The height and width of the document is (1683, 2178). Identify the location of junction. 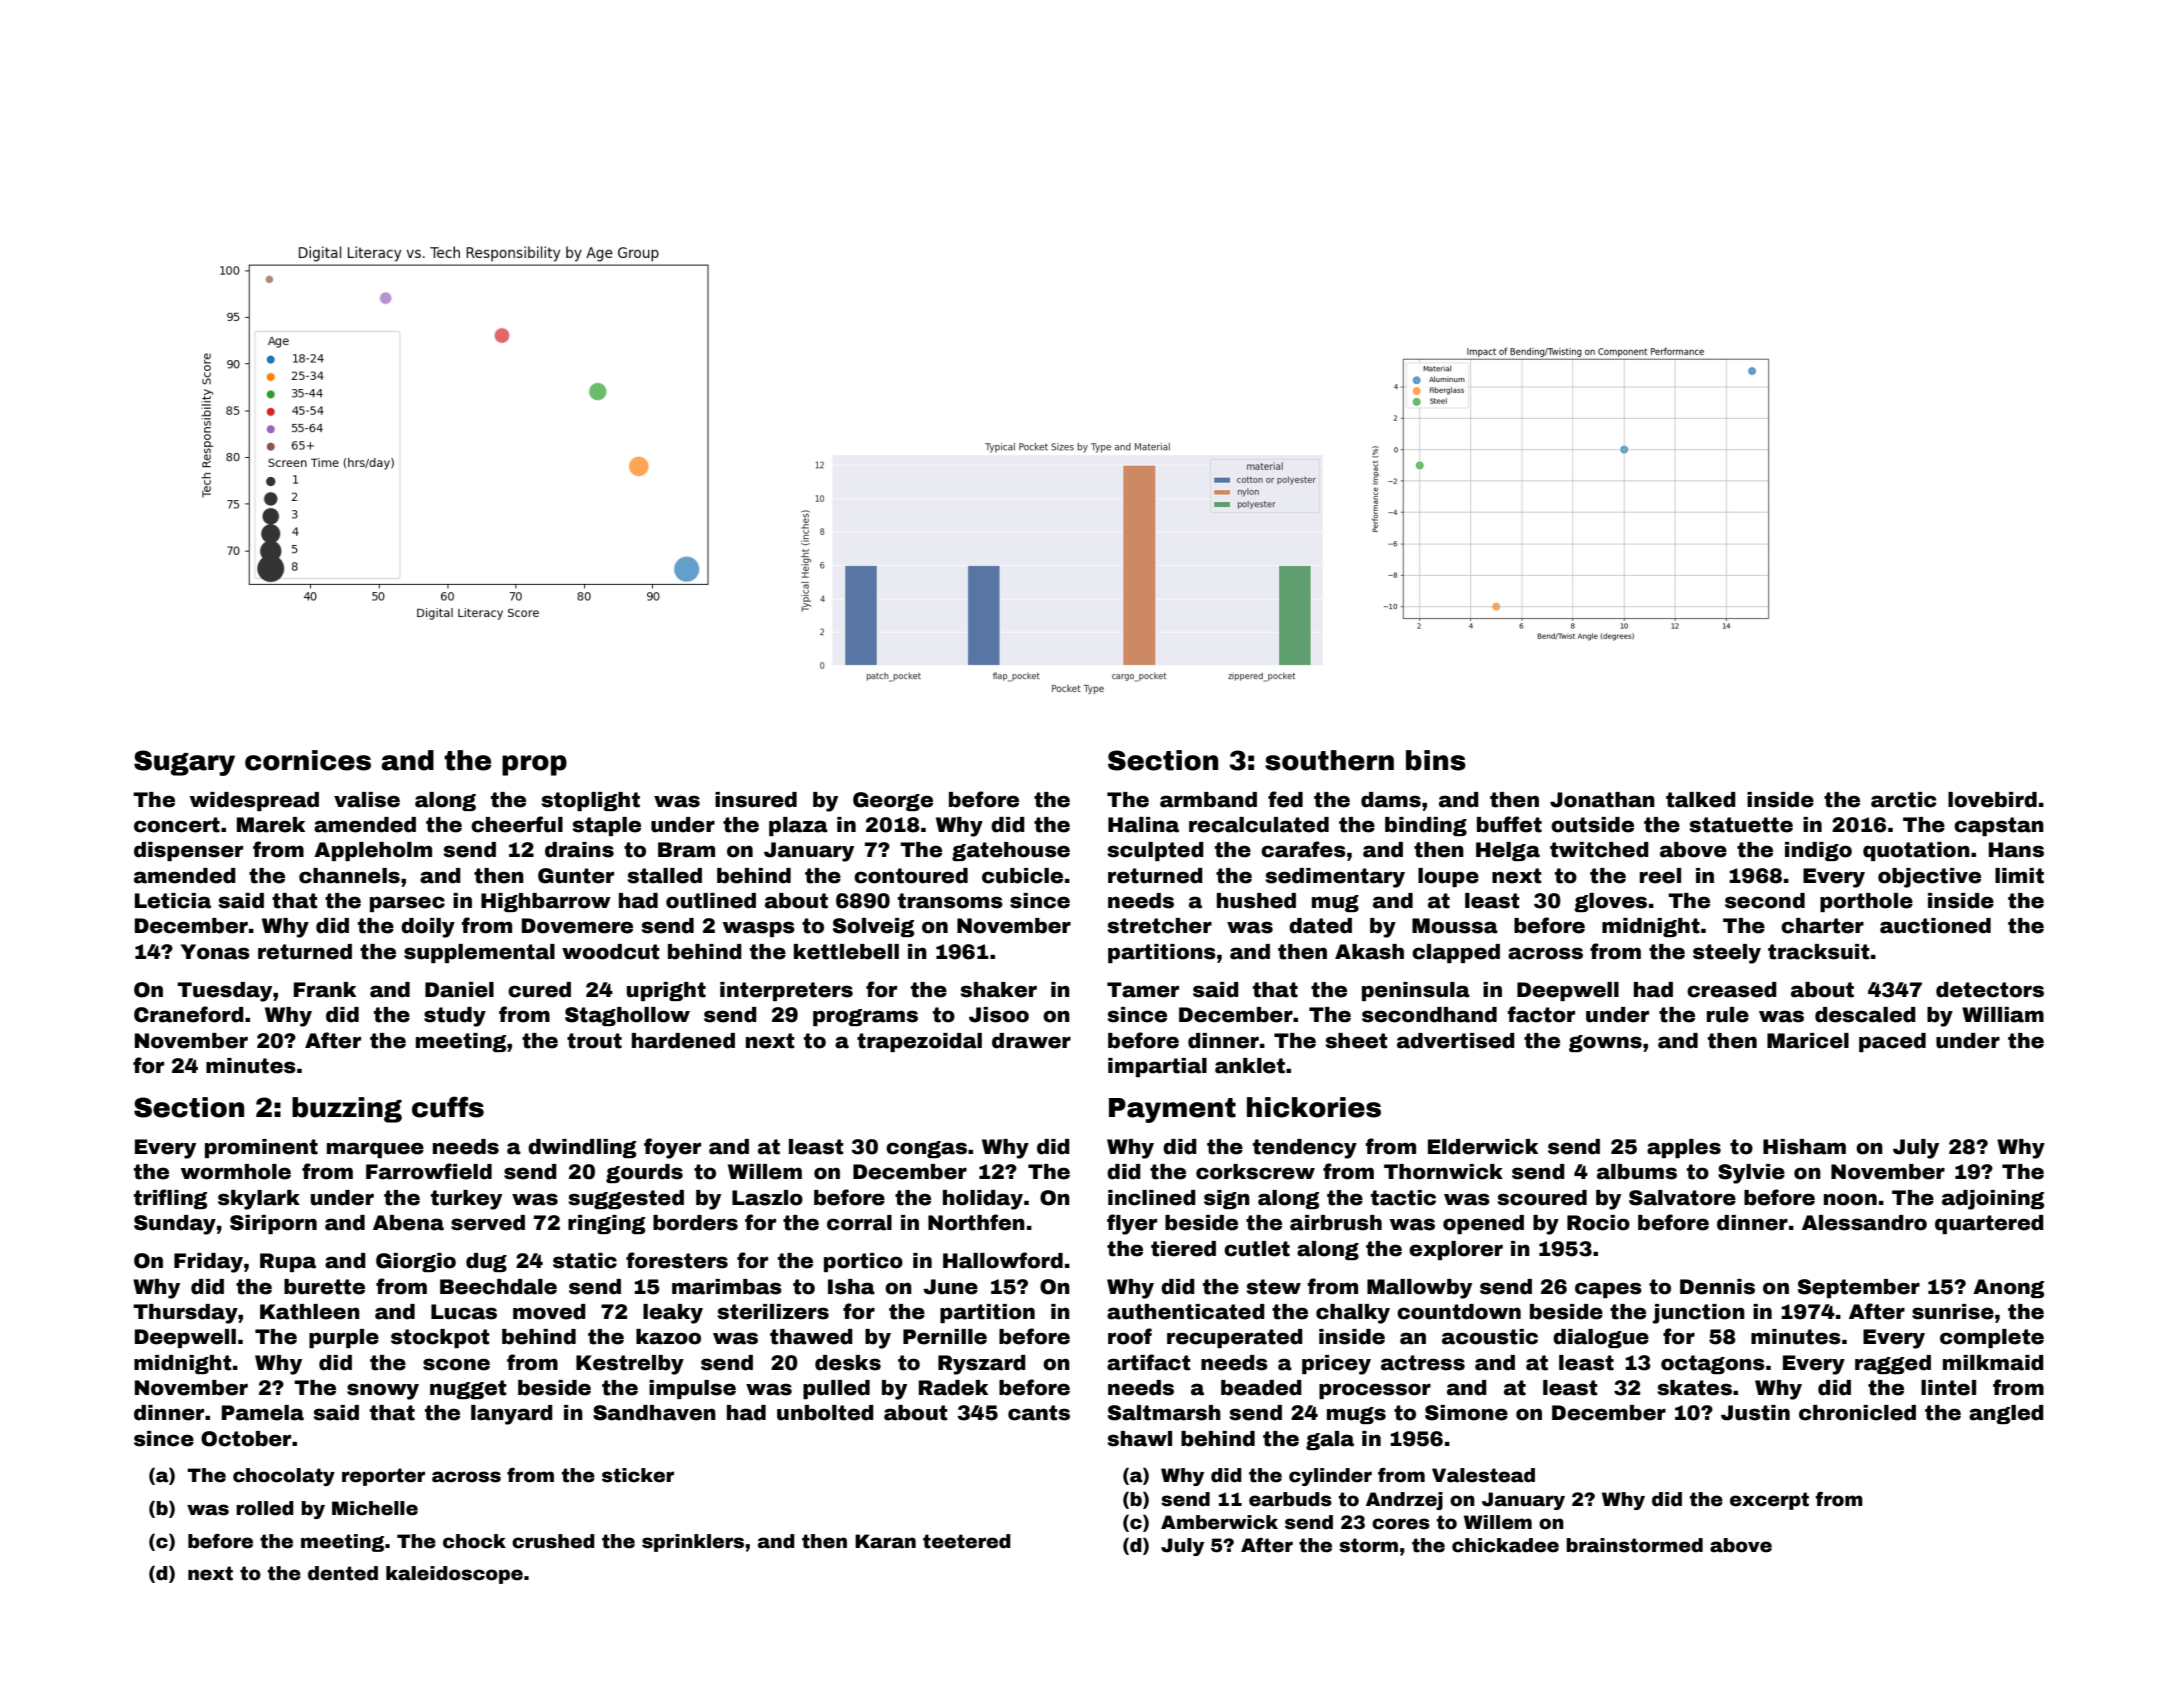
(1698, 1314).
